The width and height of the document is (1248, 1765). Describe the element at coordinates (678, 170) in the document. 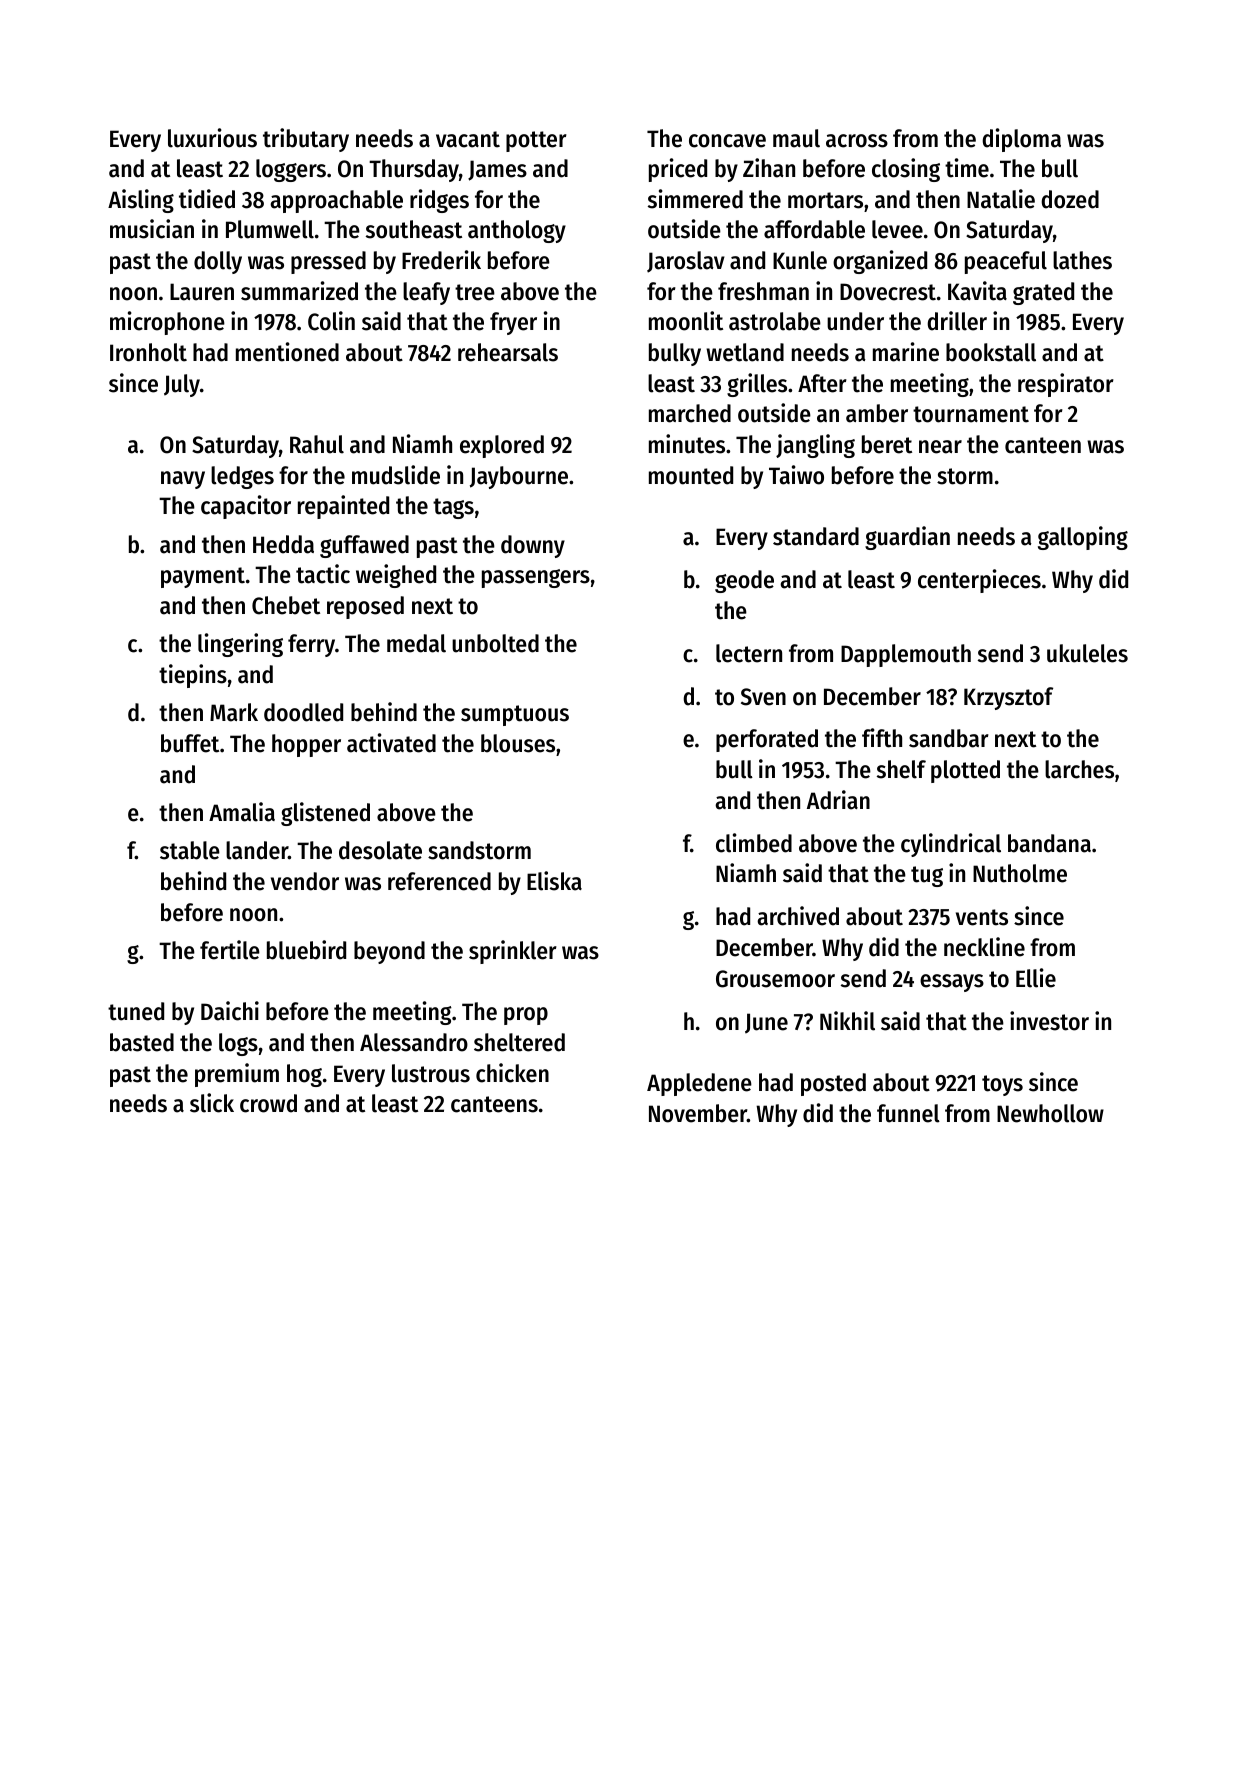

I see `priced` at that location.
